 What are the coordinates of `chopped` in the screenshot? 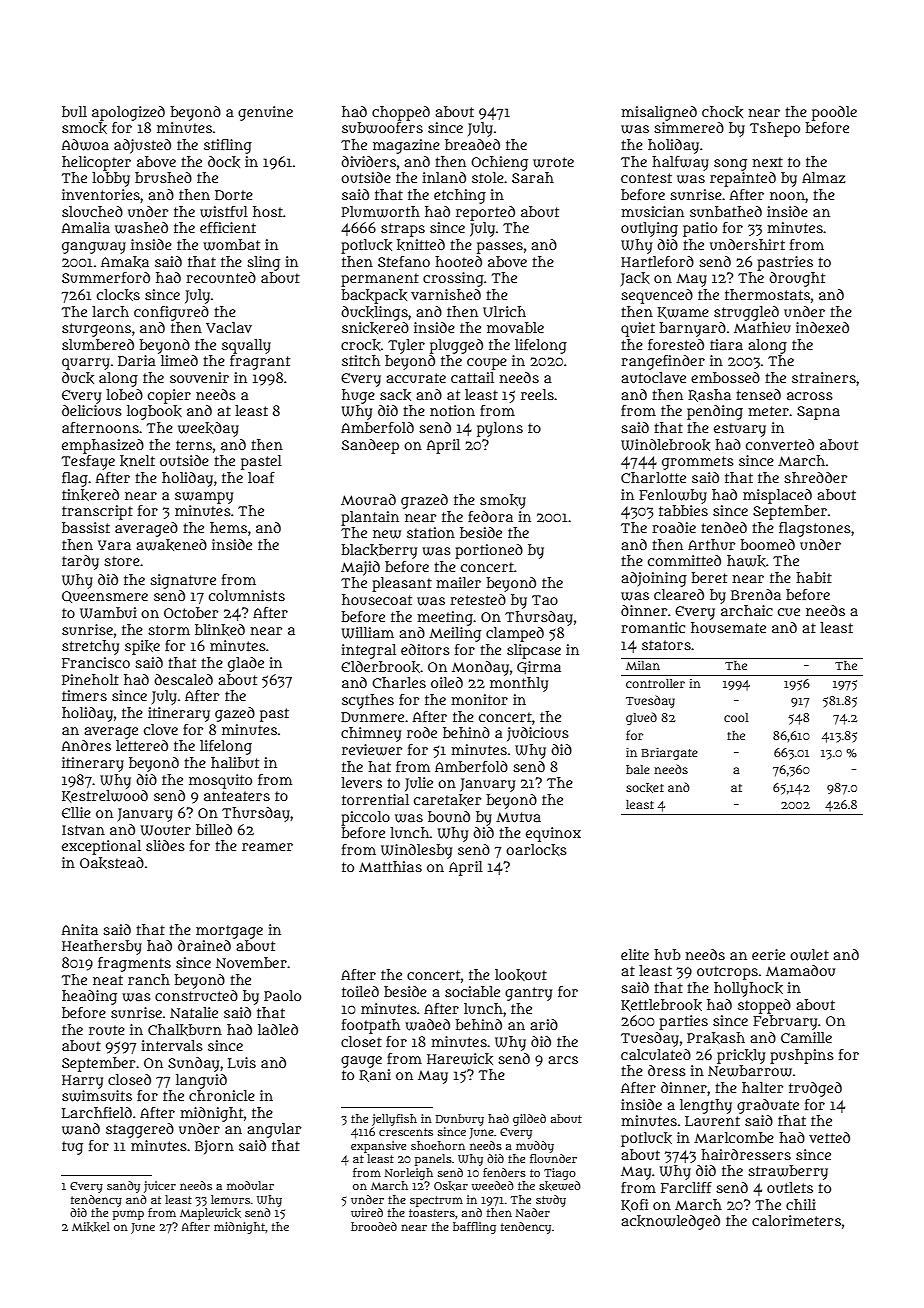 It's located at (401, 113).
